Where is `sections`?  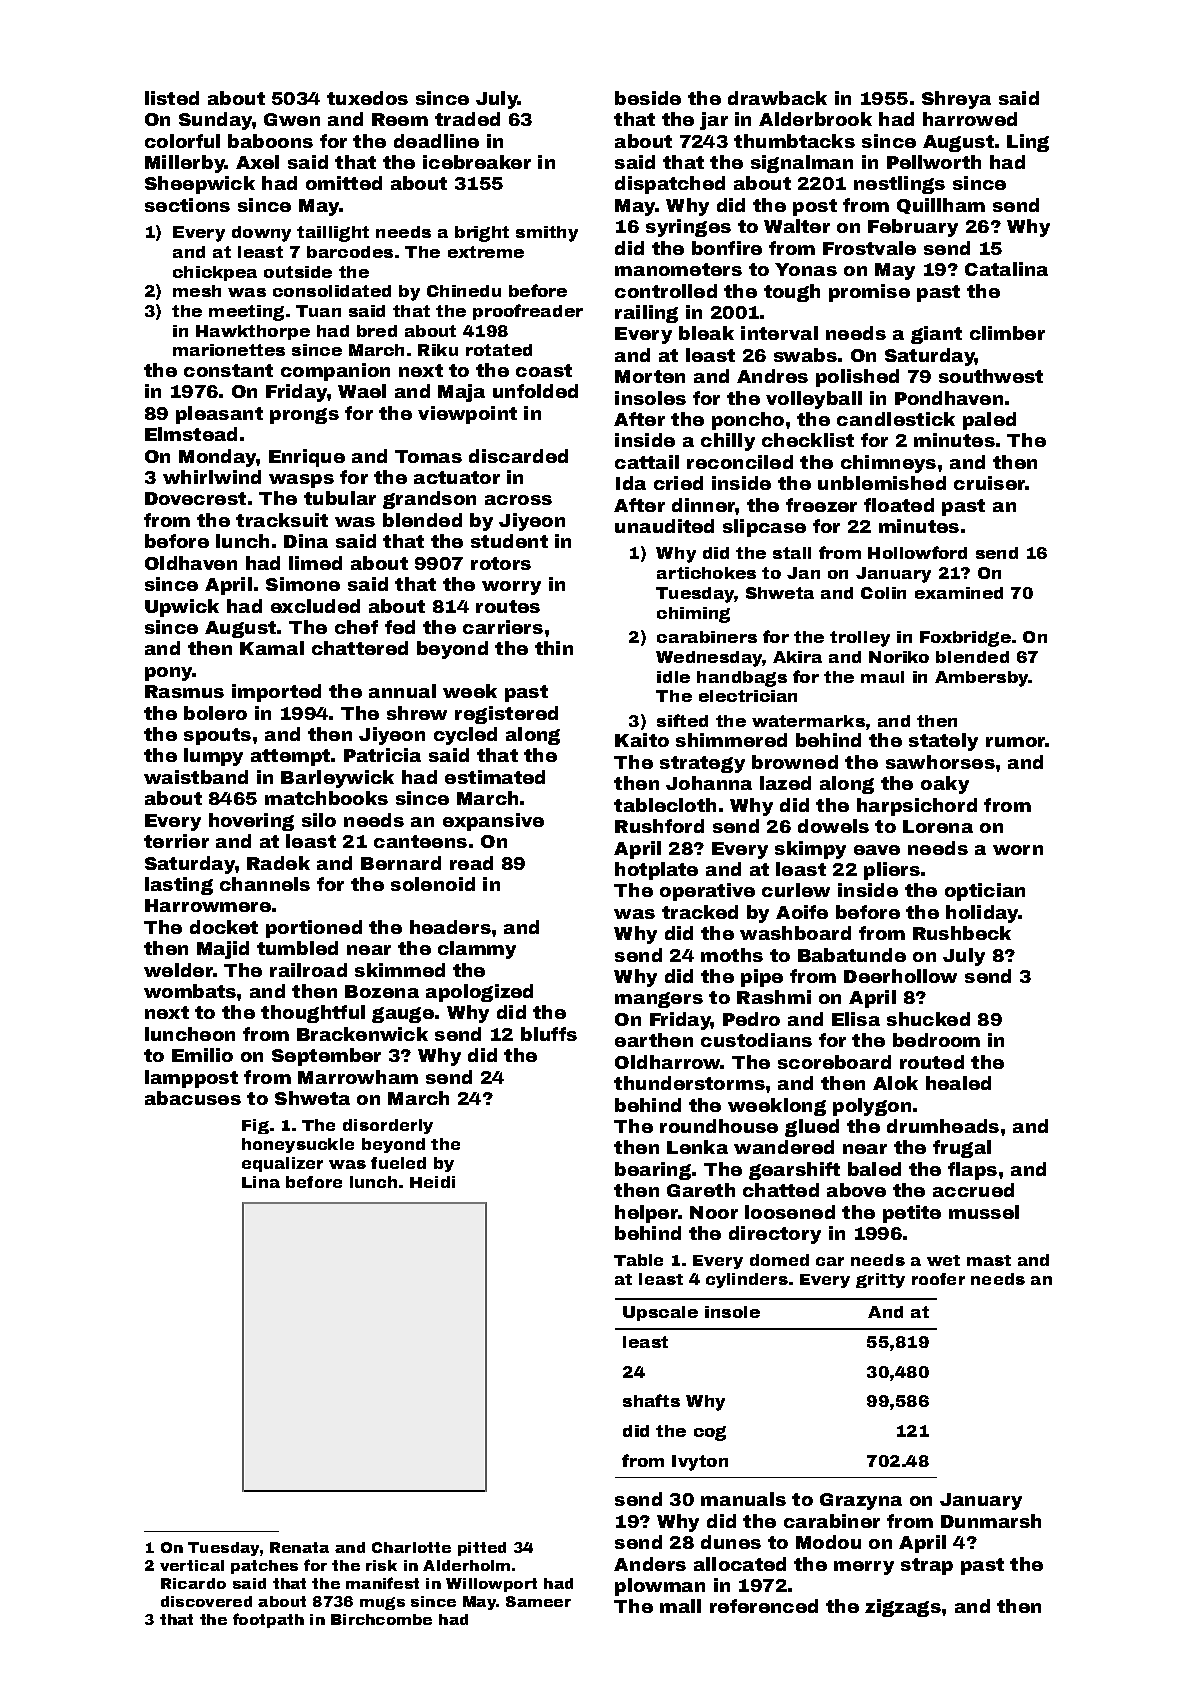 sections is located at coordinates (187, 205).
